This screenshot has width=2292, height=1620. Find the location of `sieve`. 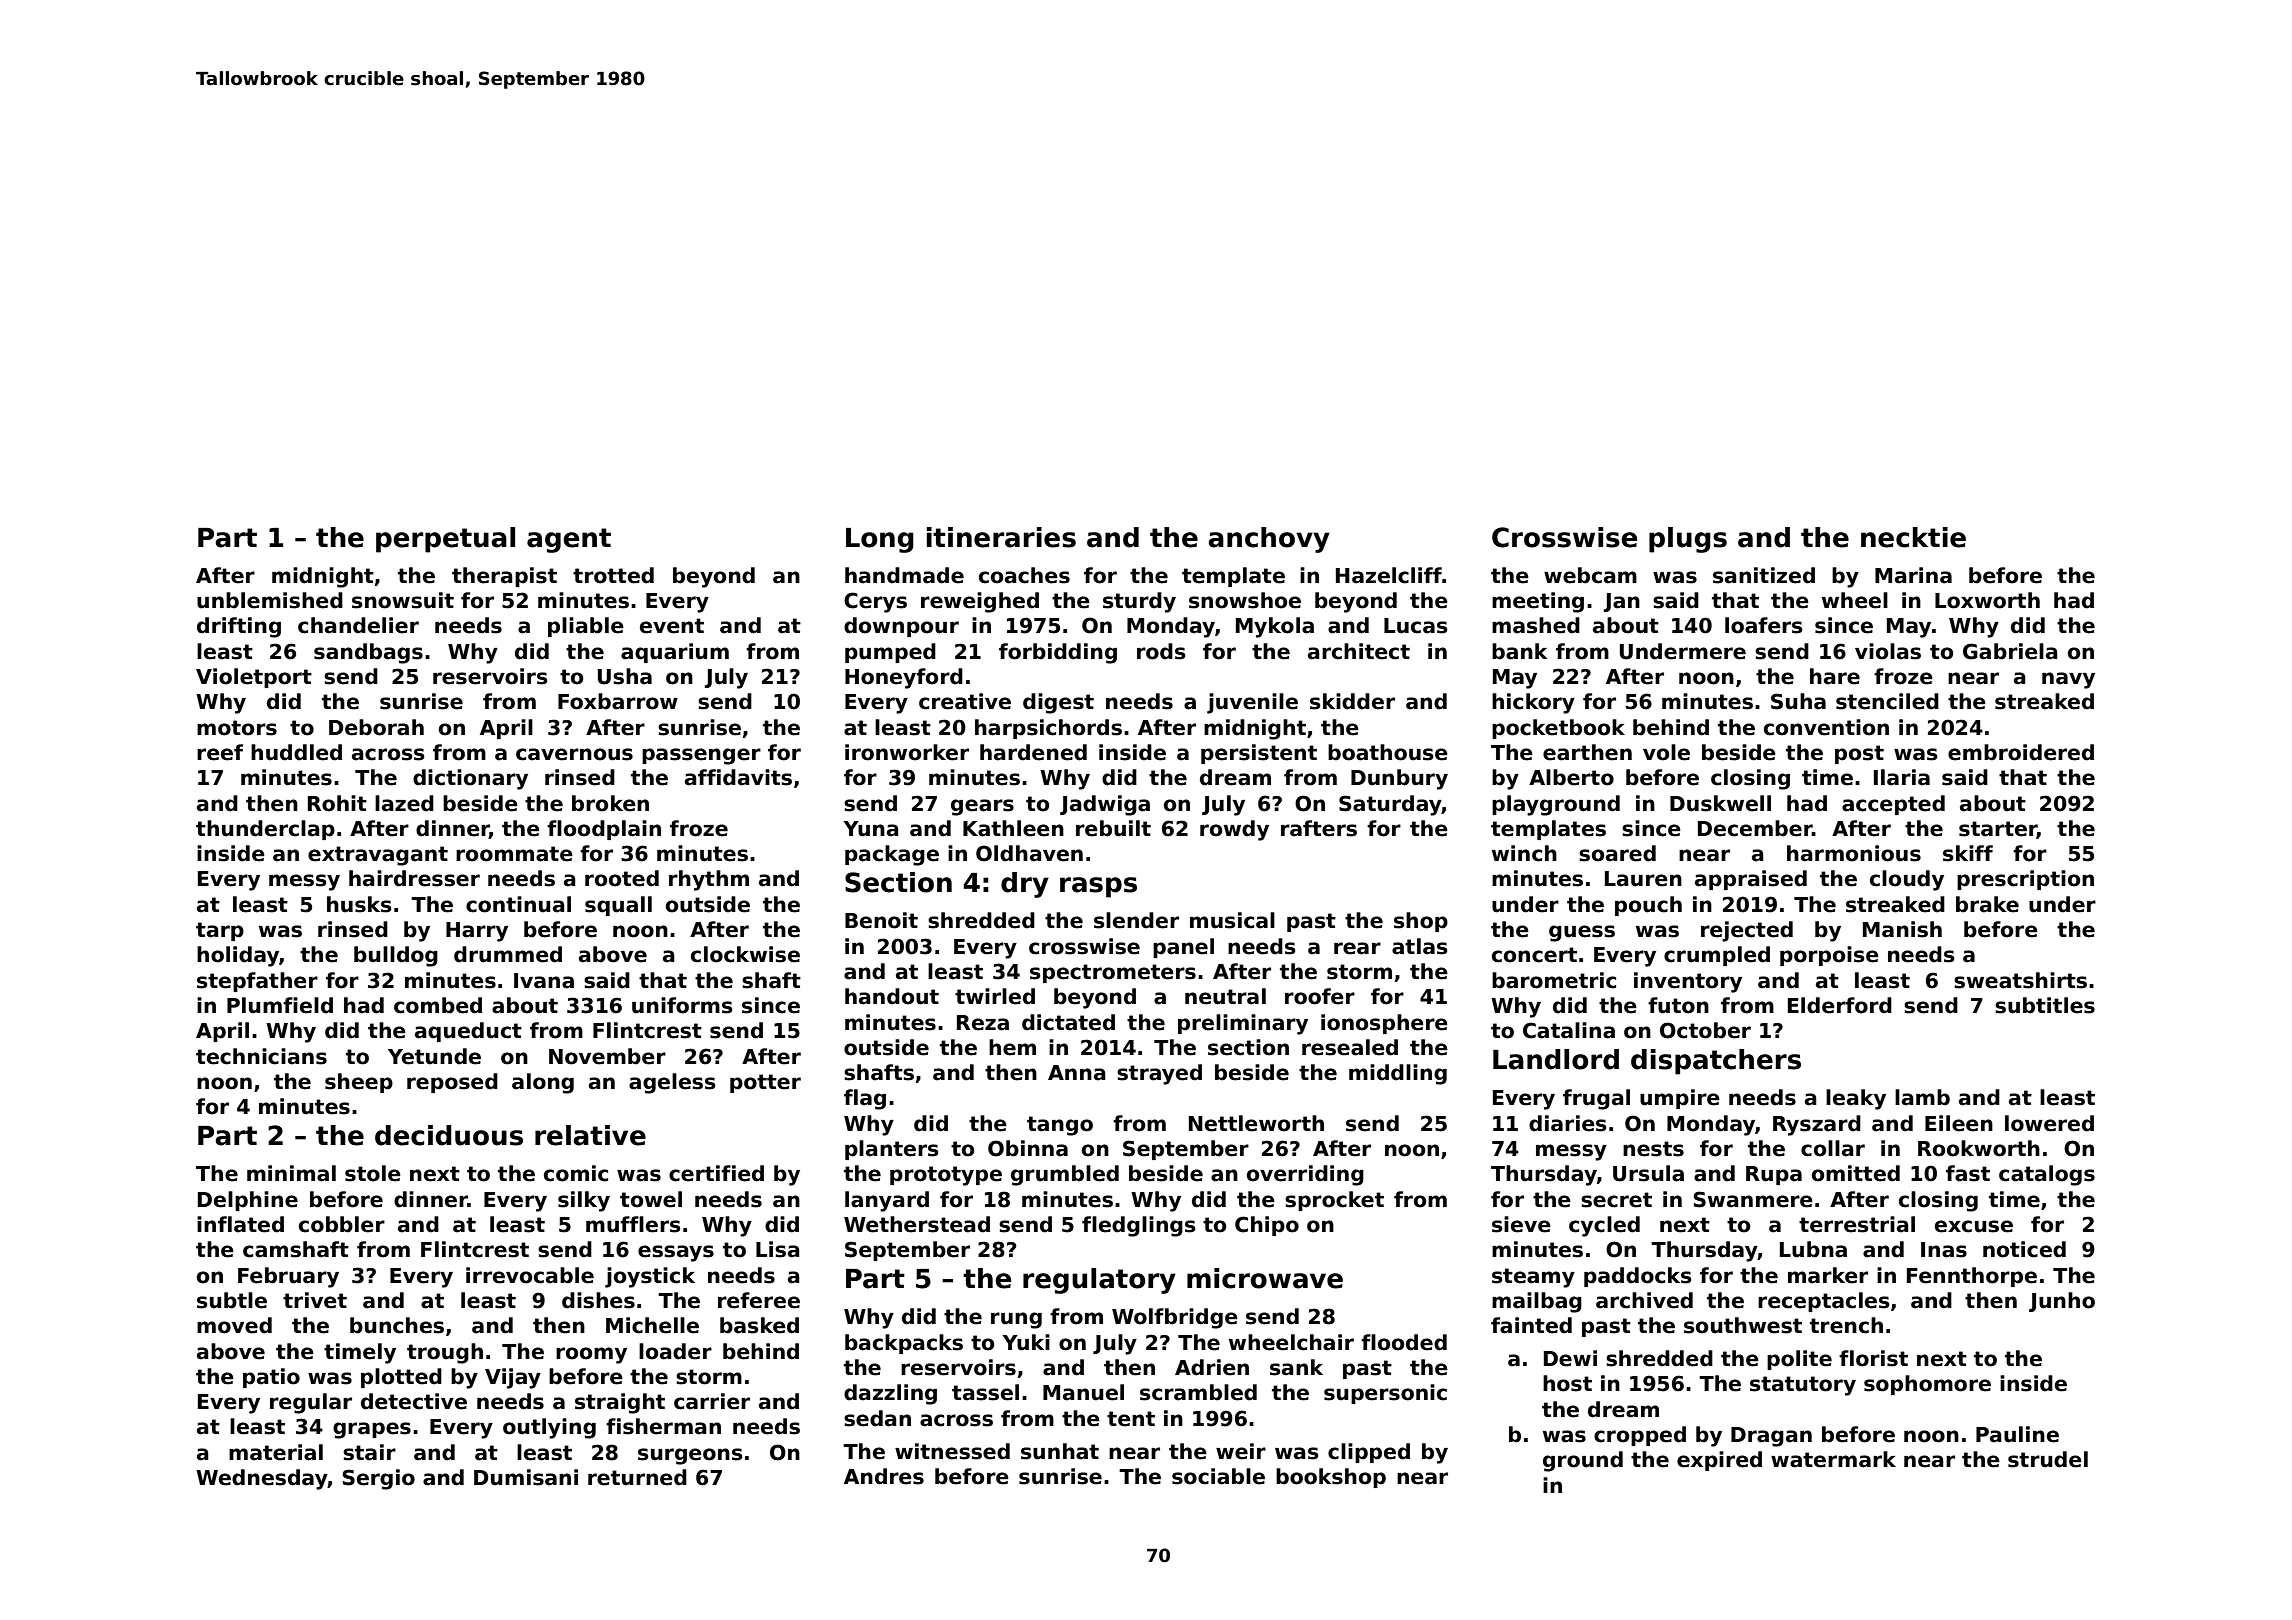

sieve is located at coordinates (1521, 1224).
